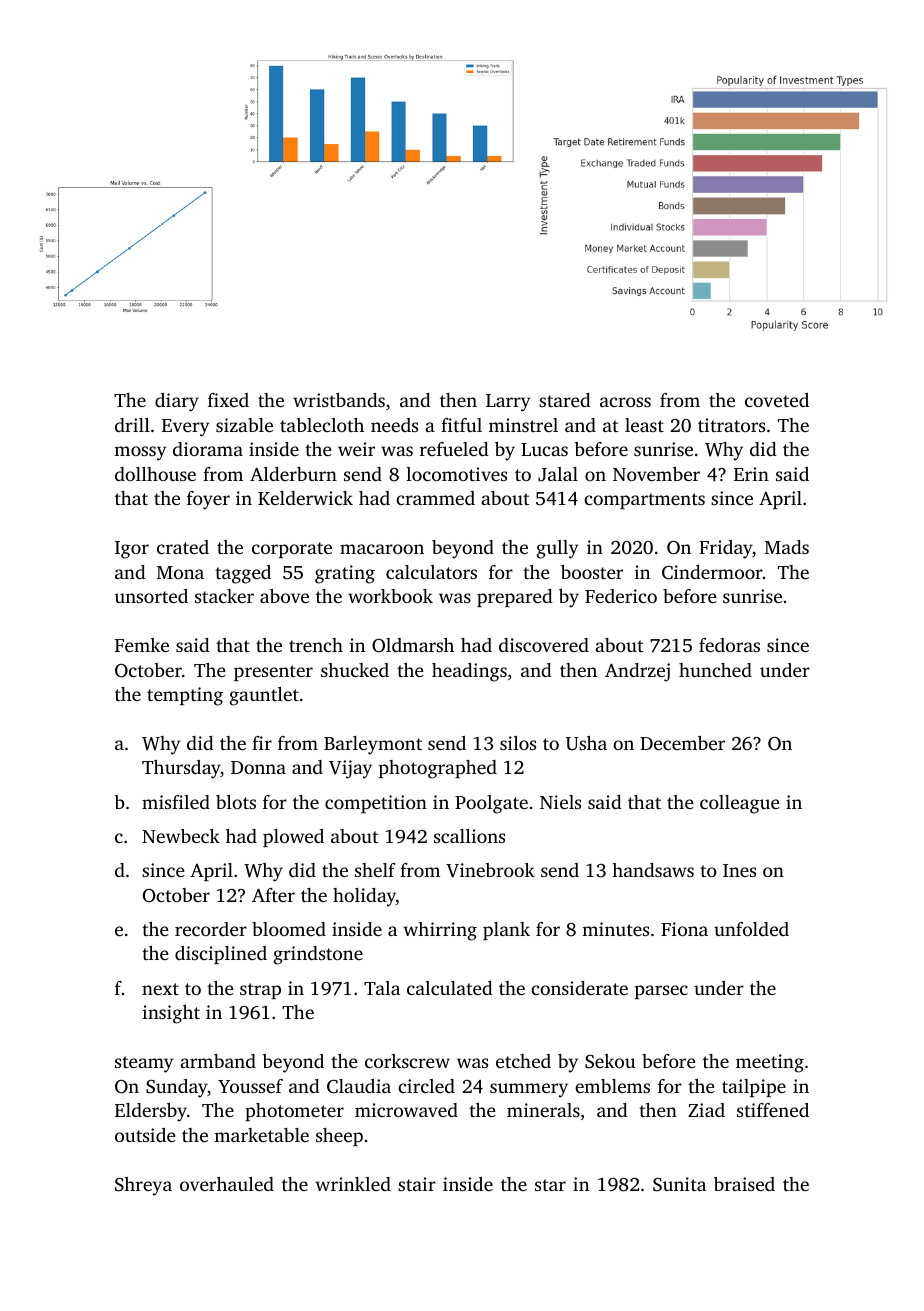 The image size is (924, 1311). I want to click on armband, so click(218, 1061).
